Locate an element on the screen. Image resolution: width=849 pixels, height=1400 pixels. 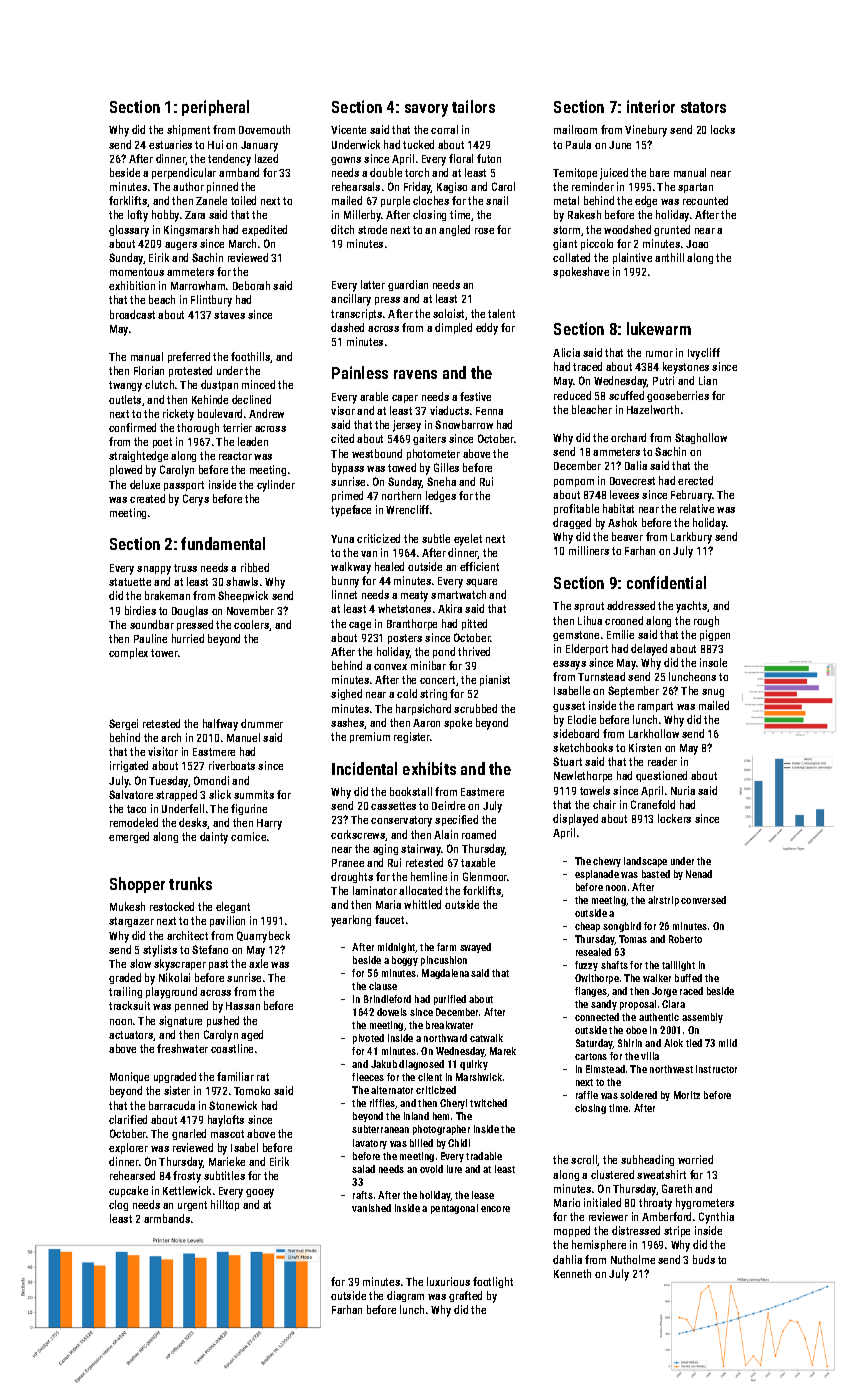
pompom is located at coordinates (574, 483).
